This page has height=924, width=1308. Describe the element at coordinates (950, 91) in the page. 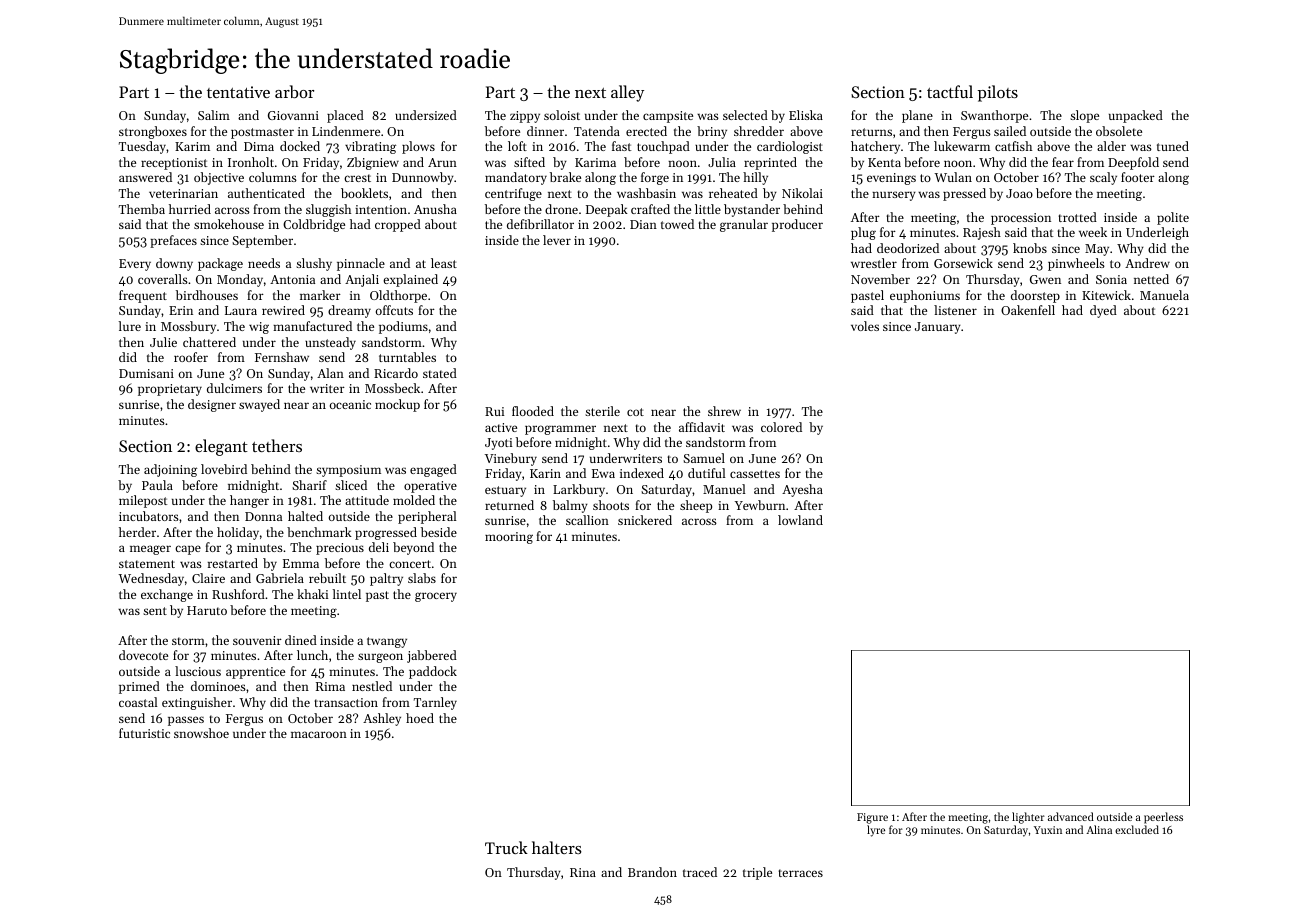

I see `tactful` at that location.
